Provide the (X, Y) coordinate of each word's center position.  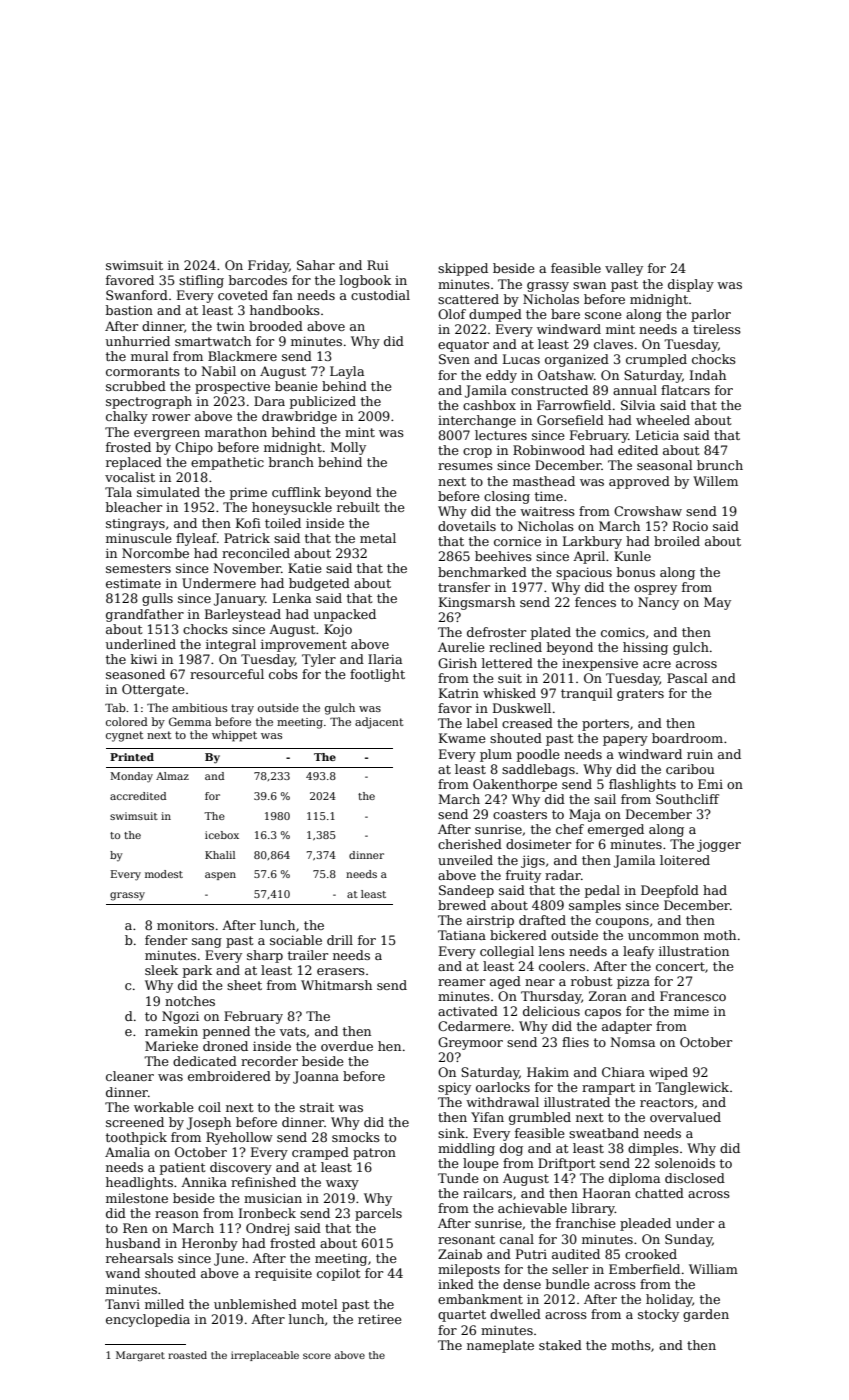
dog (511, 1149)
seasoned (135, 674)
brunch (720, 465)
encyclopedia (148, 1320)
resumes (465, 466)
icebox (222, 835)
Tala (118, 492)
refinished (263, 1182)
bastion (129, 310)
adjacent (379, 723)
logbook (365, 281)
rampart (608, 1089)
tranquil (587, 694)
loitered (685, 860)
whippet (234, 736)
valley (624, 269)
